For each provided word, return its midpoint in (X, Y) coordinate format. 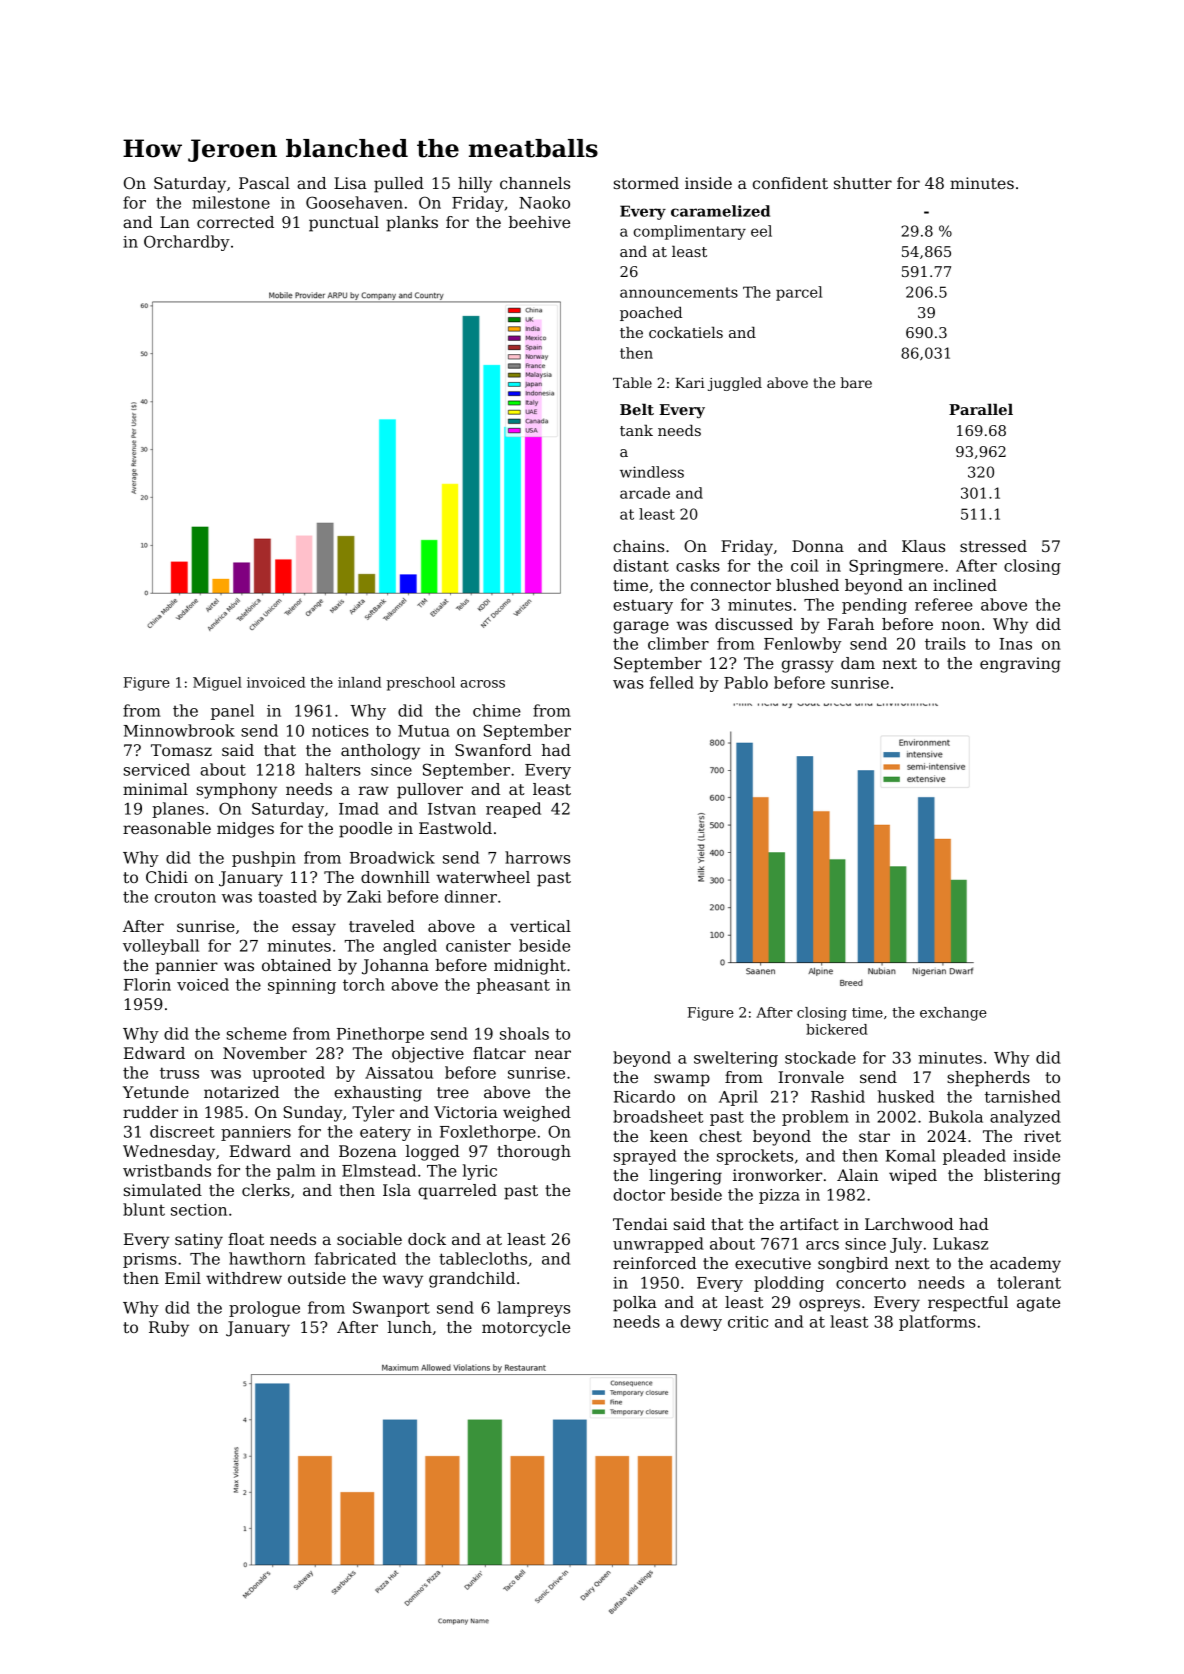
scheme (257, 1033)
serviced (157, 769)
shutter (863, 183)
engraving (1020, 665)
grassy (808, 666)
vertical (540, 926)
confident (790, 183)
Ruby (169, 1329)
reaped (513, 810)
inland (359, 682)
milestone (231, 202)
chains (638, 546)
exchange (953, 1014)
